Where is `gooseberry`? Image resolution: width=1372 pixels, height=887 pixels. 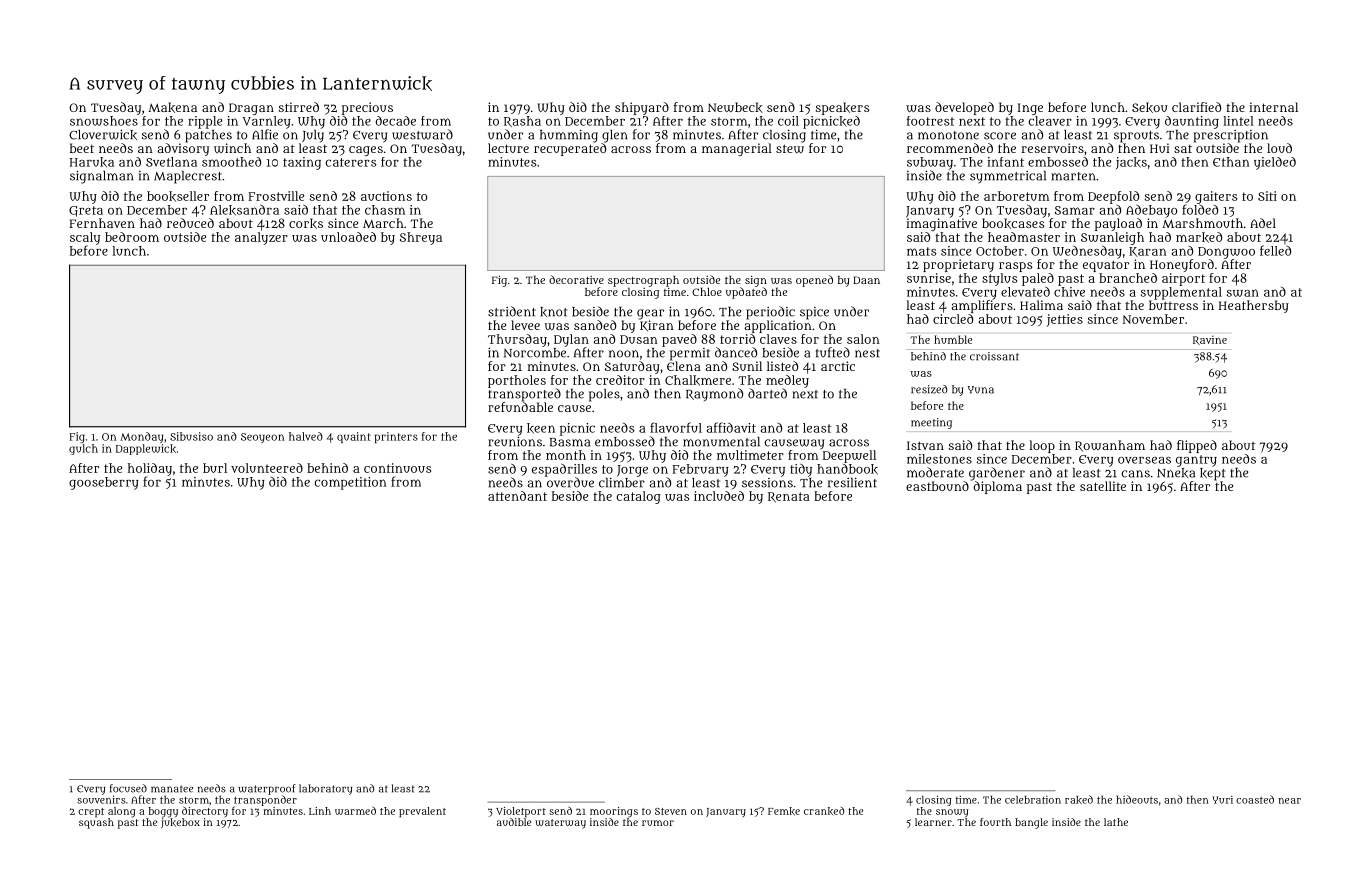
gooseberry is located at coordinates (104, 483).
